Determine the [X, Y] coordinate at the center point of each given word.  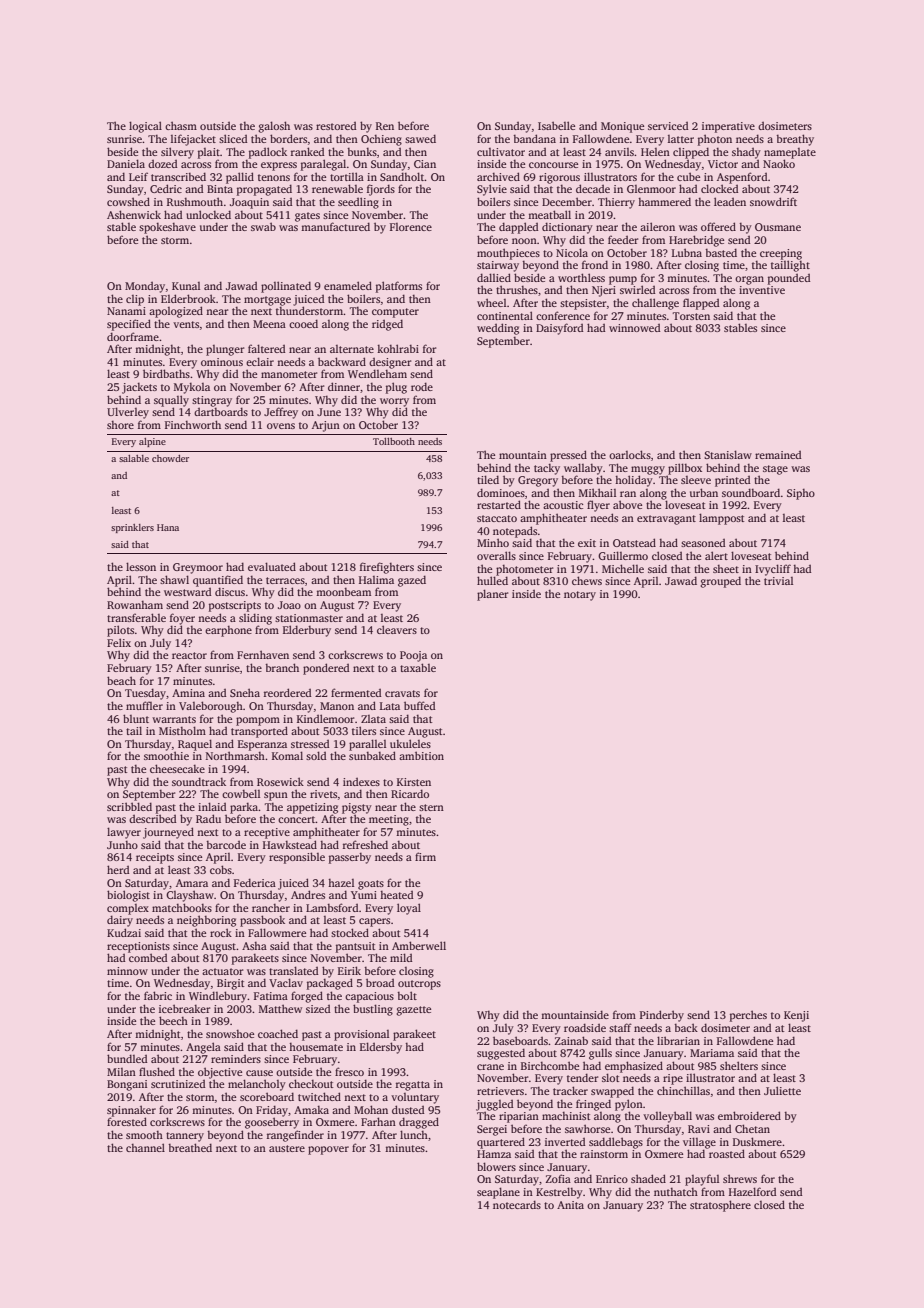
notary [580, 596]
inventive [762, 290]
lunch [414, 1134]
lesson [141, 566]
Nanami [126, 311]
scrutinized [178, 1084]
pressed [568, 456]
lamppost [721, 519]
